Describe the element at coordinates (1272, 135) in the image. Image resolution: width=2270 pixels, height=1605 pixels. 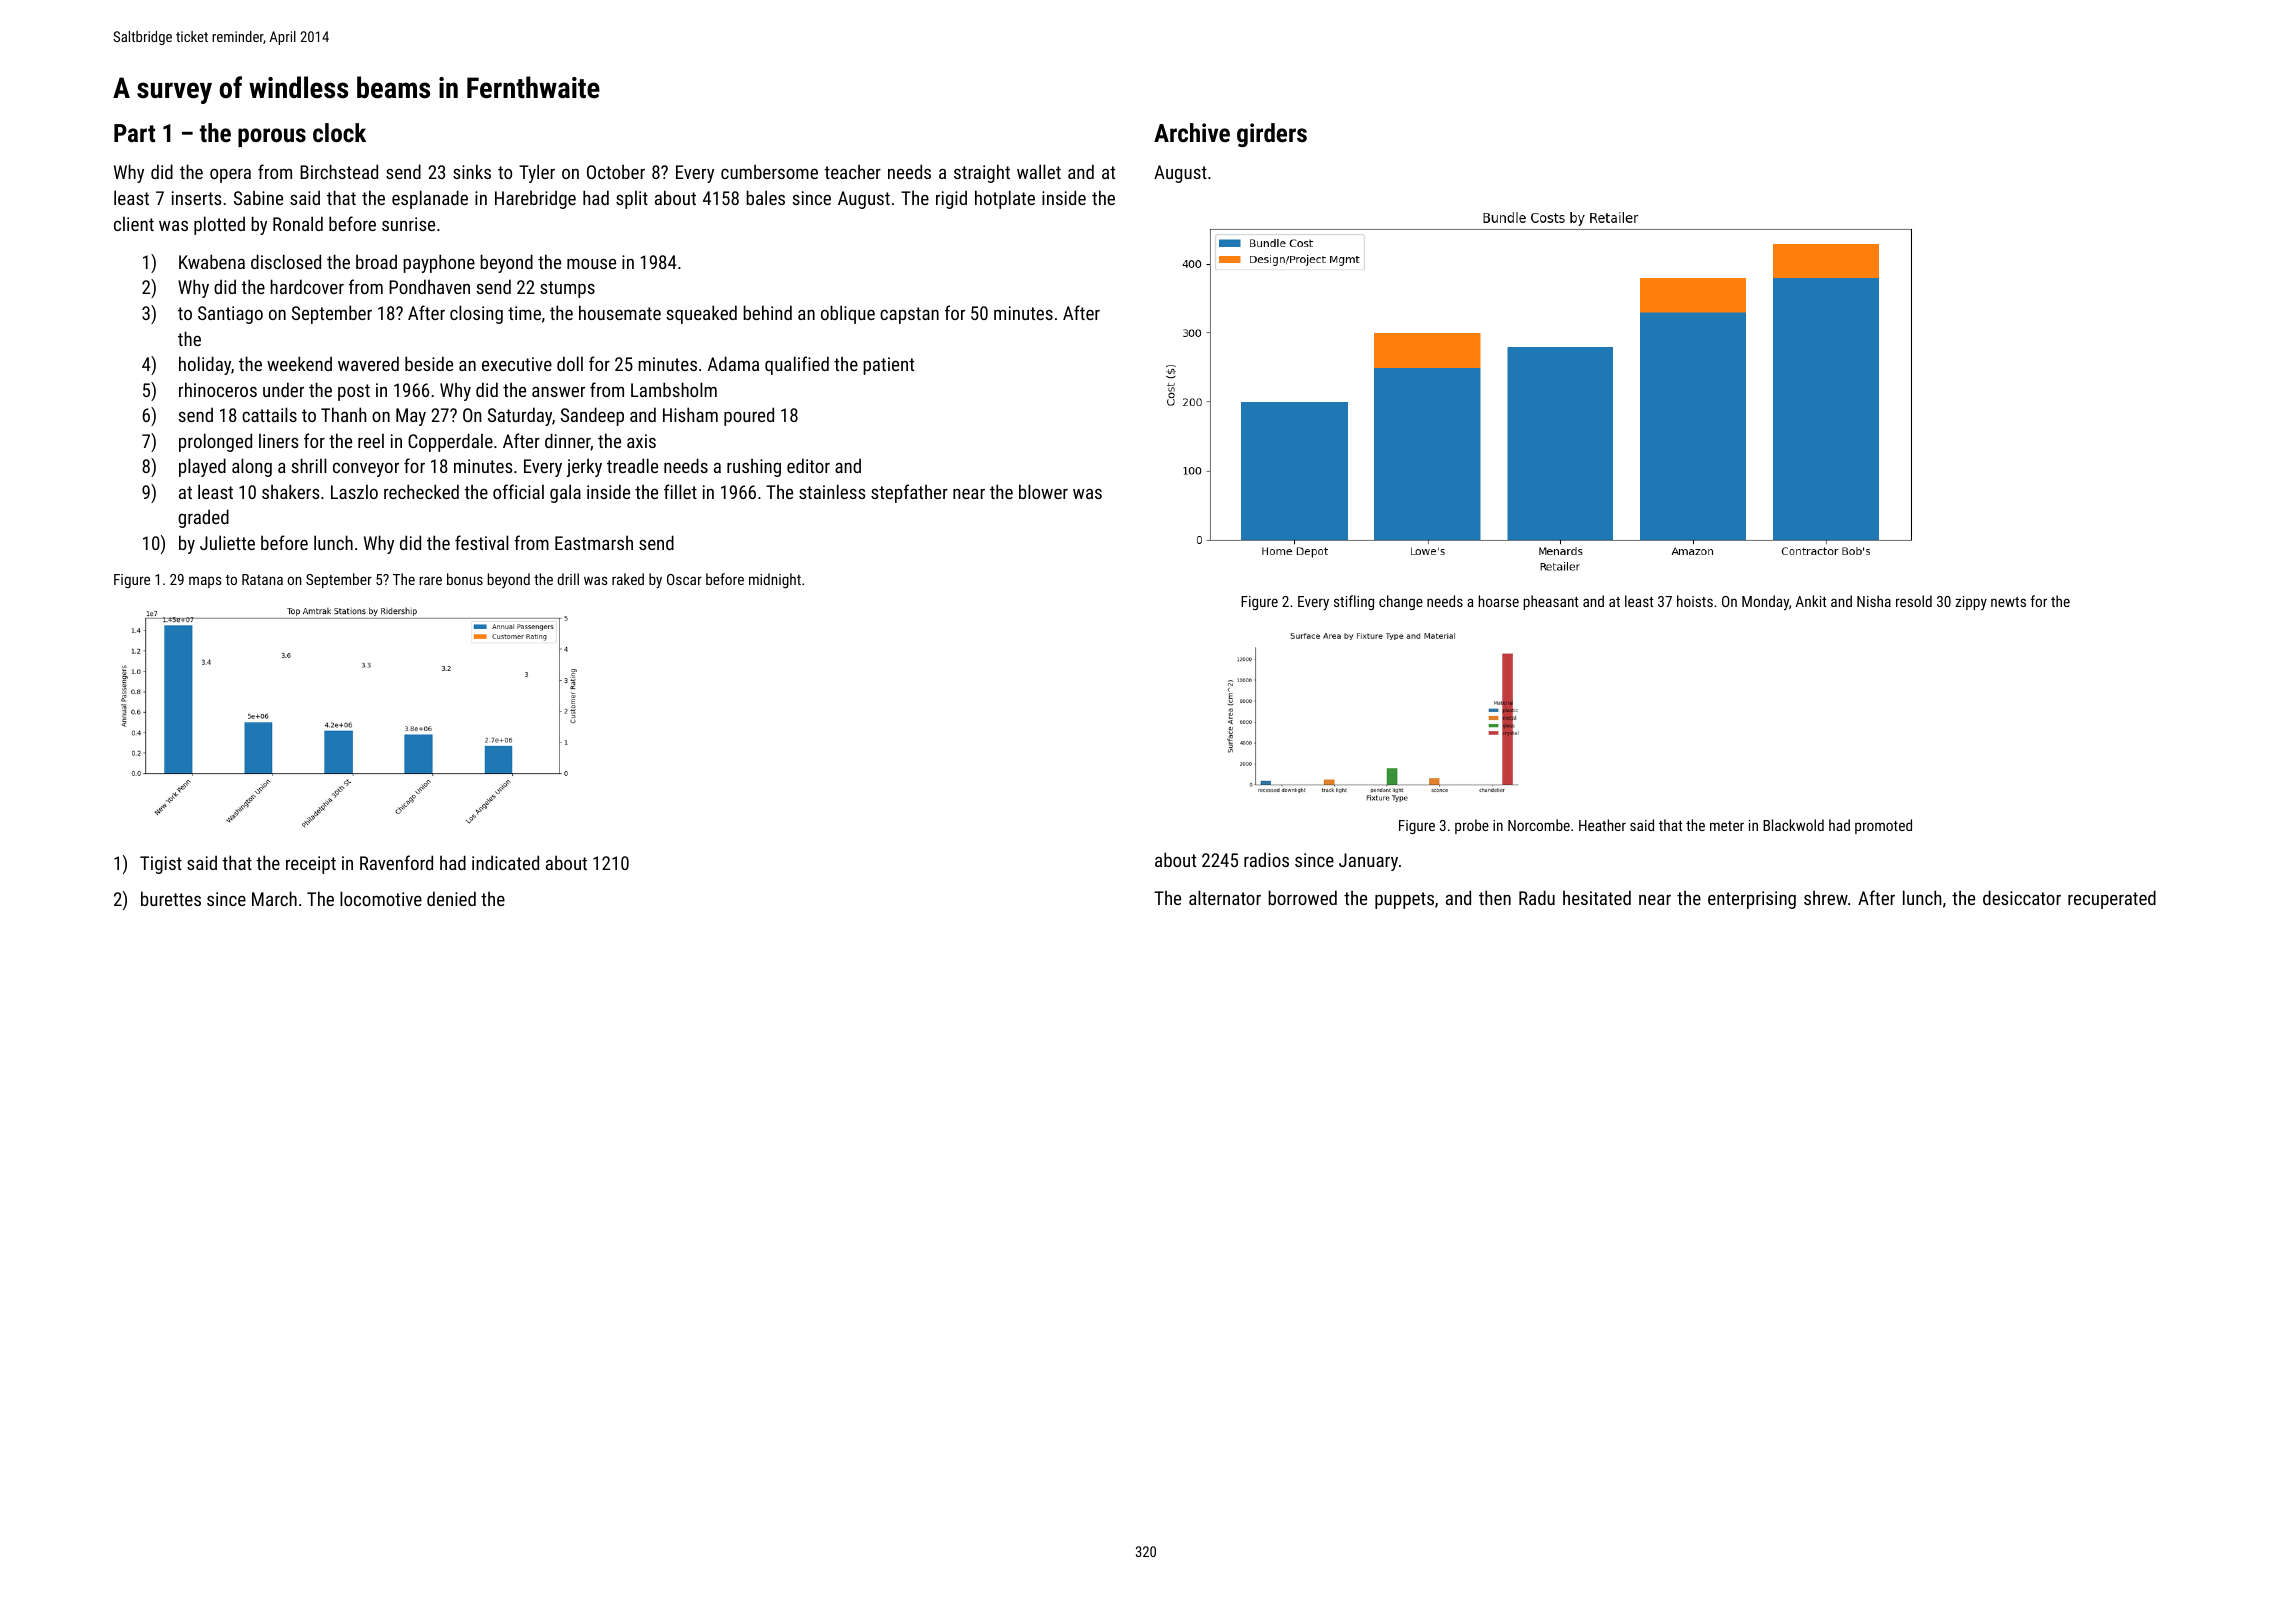
I see `girders` at that location.
